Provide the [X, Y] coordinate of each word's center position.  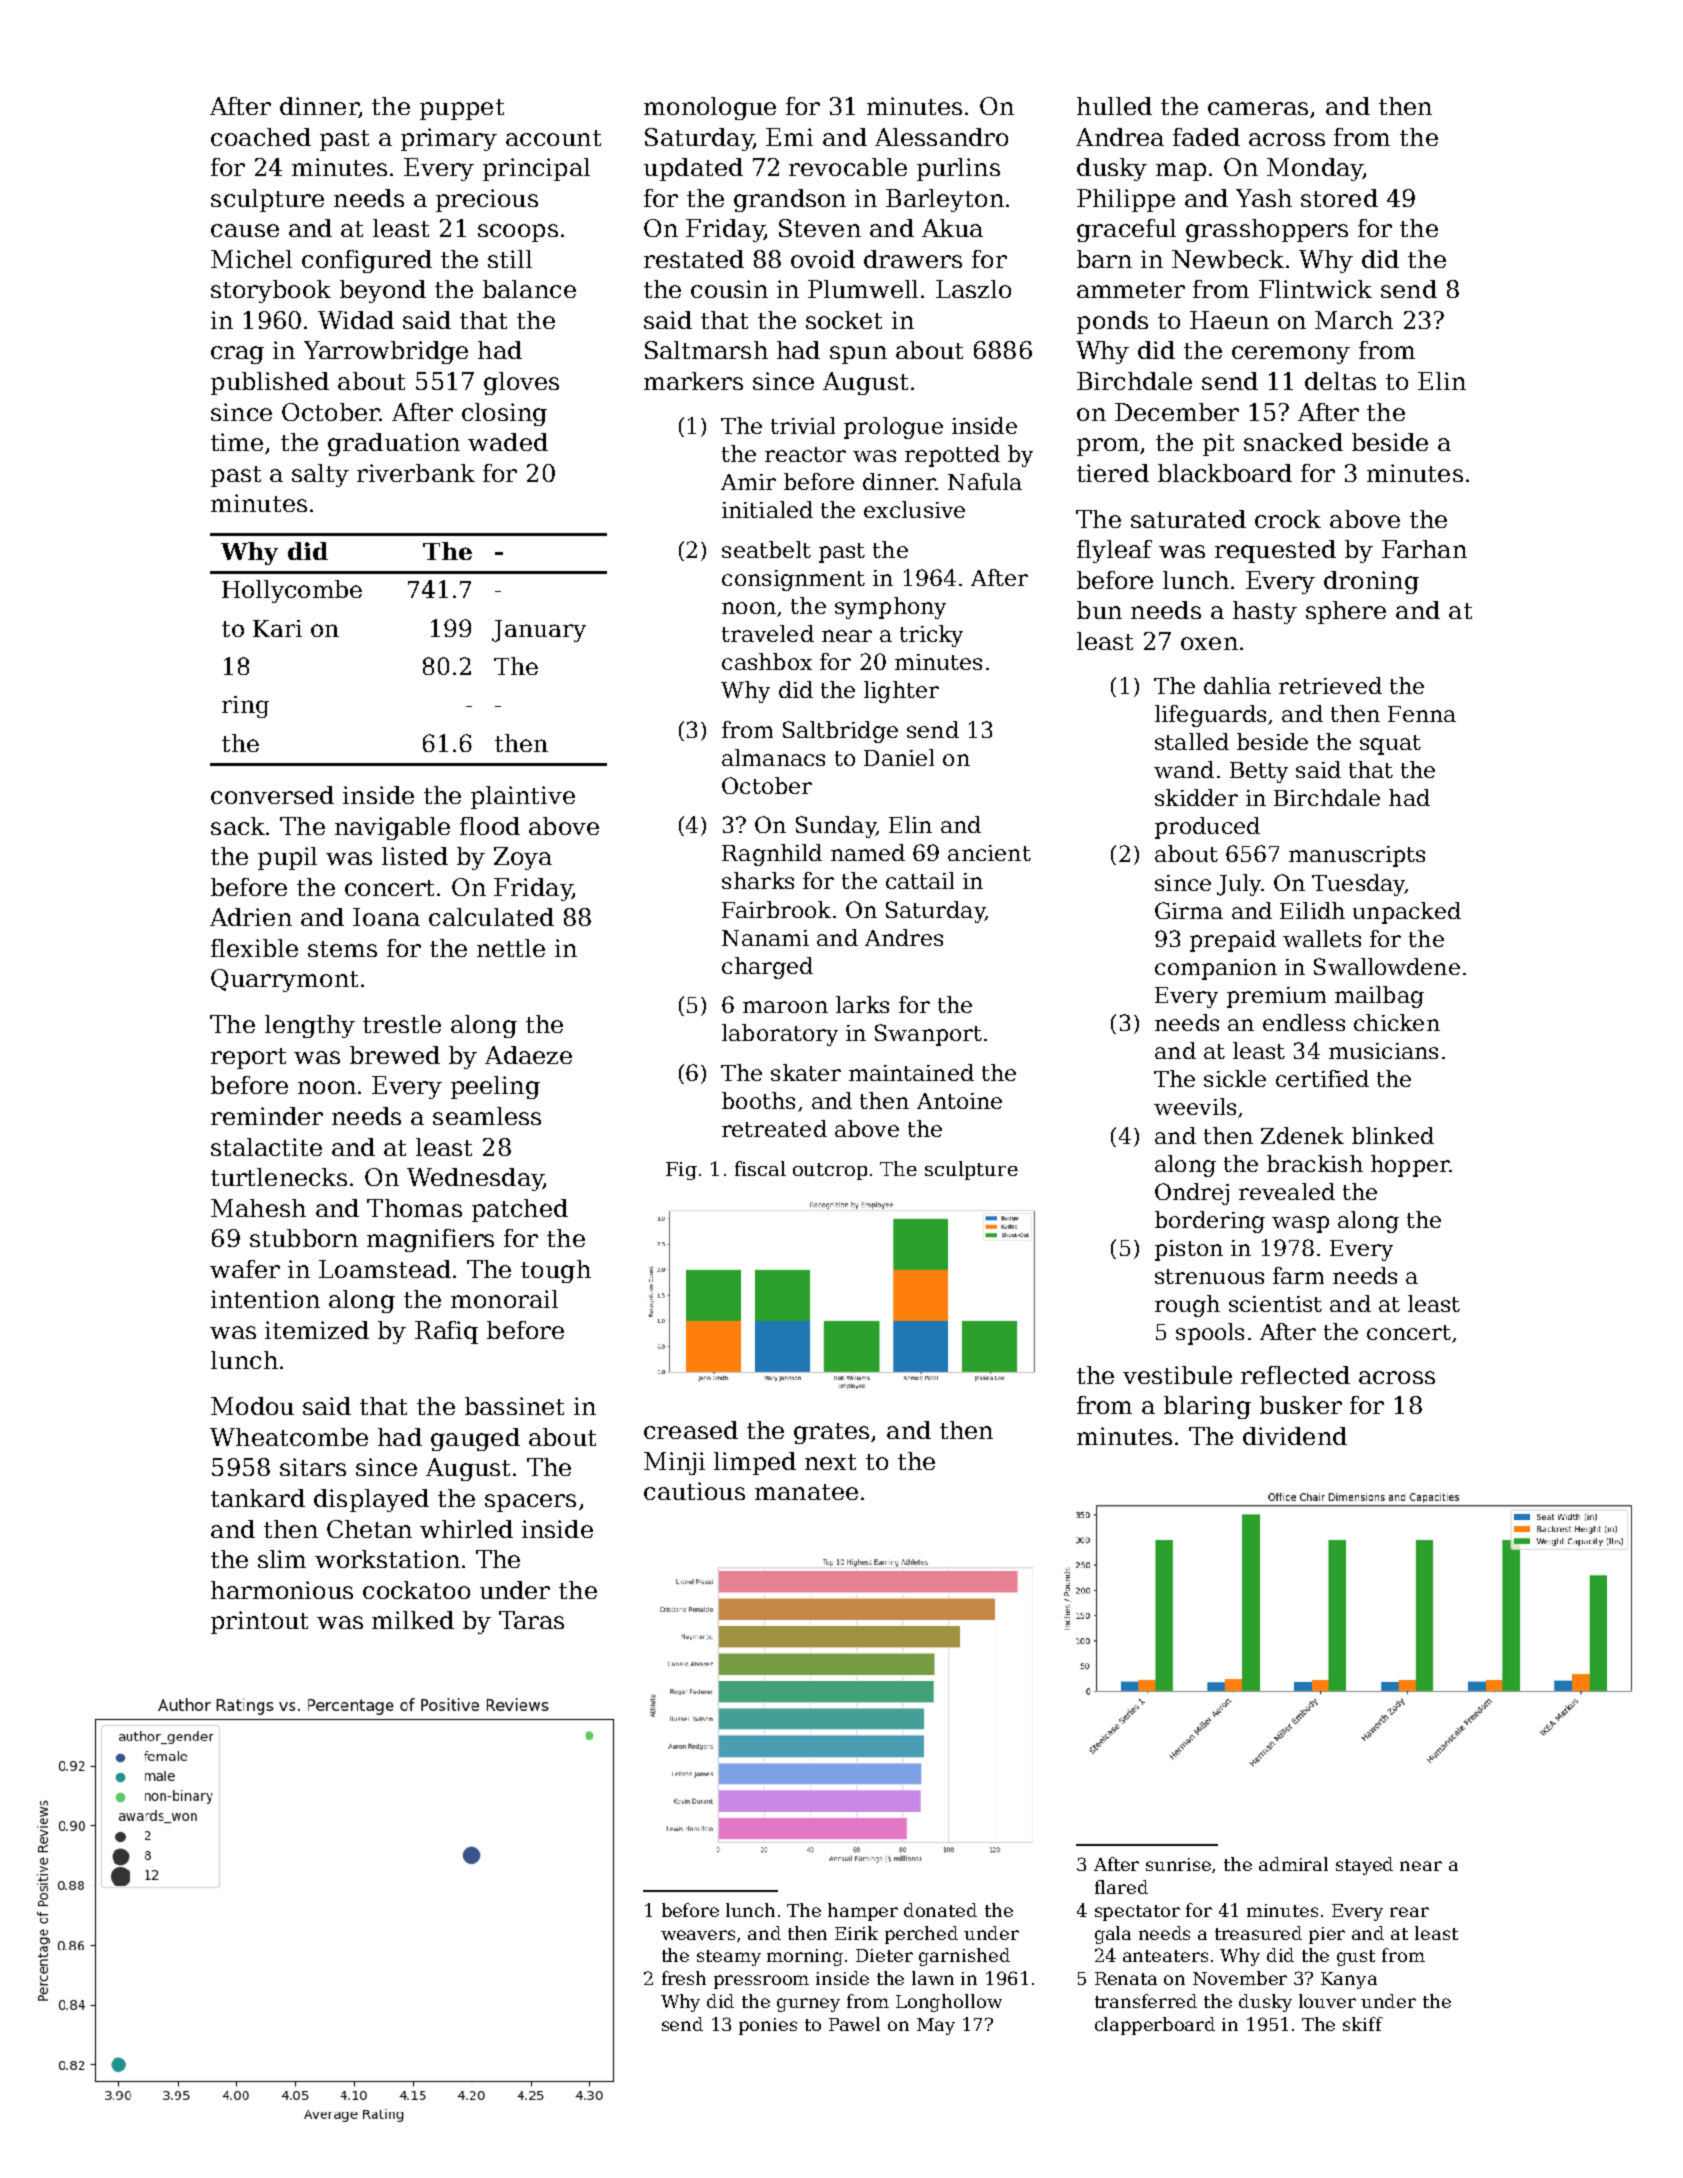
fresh [684, 1978]
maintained [911, 1072]
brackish [1315, 1163]
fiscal [760, 1168]
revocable [848, 167]
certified [1322, 1078]
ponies [768, 2026]
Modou [252, 1406]
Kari [277, 628]
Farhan [1424, 549]
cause [245, 230]
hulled [1114, 106]
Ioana [386, 917]
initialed [767, 509]
